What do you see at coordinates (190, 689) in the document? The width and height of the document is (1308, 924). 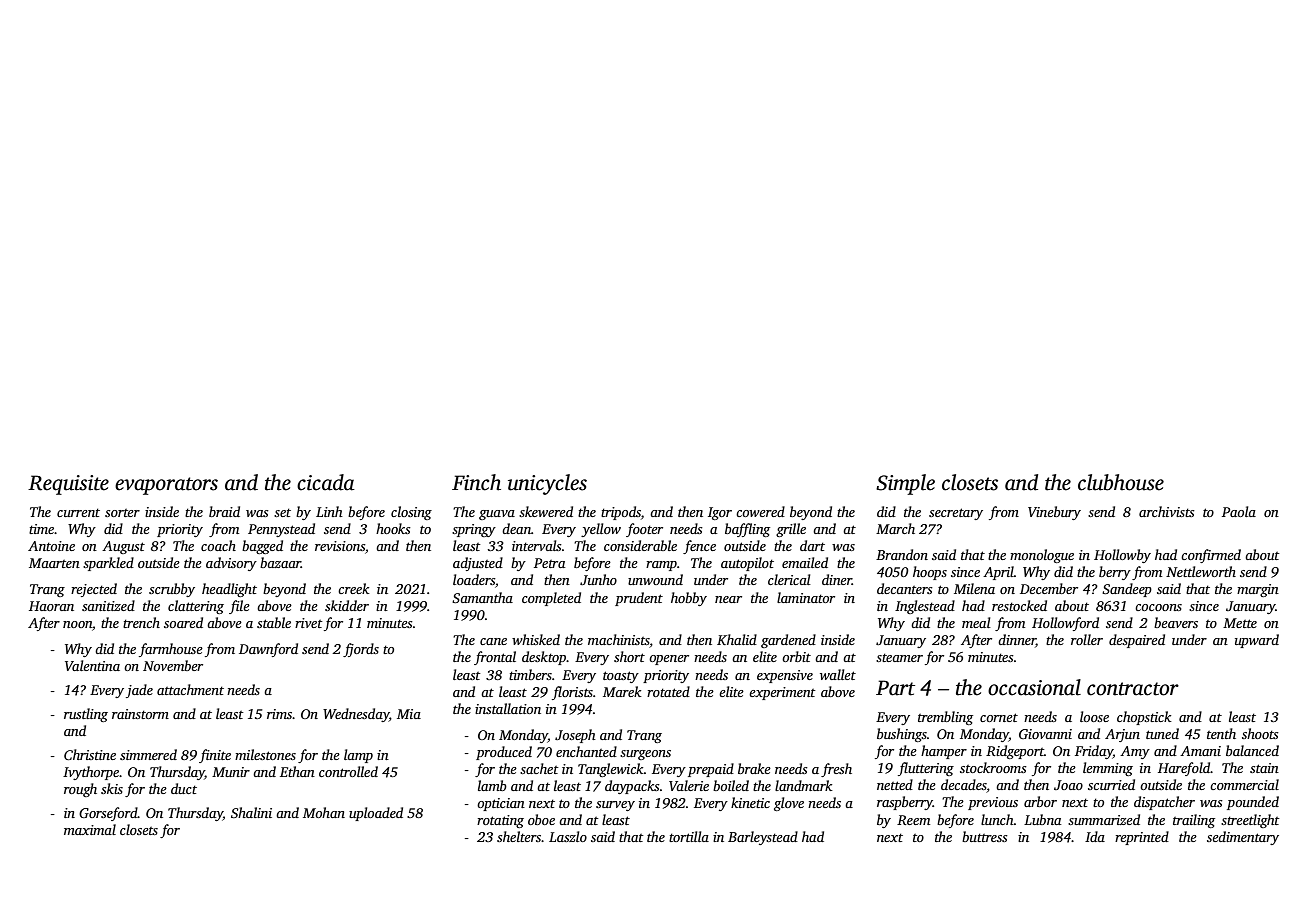 I see `attachment` at bounding box center [190, 689].
